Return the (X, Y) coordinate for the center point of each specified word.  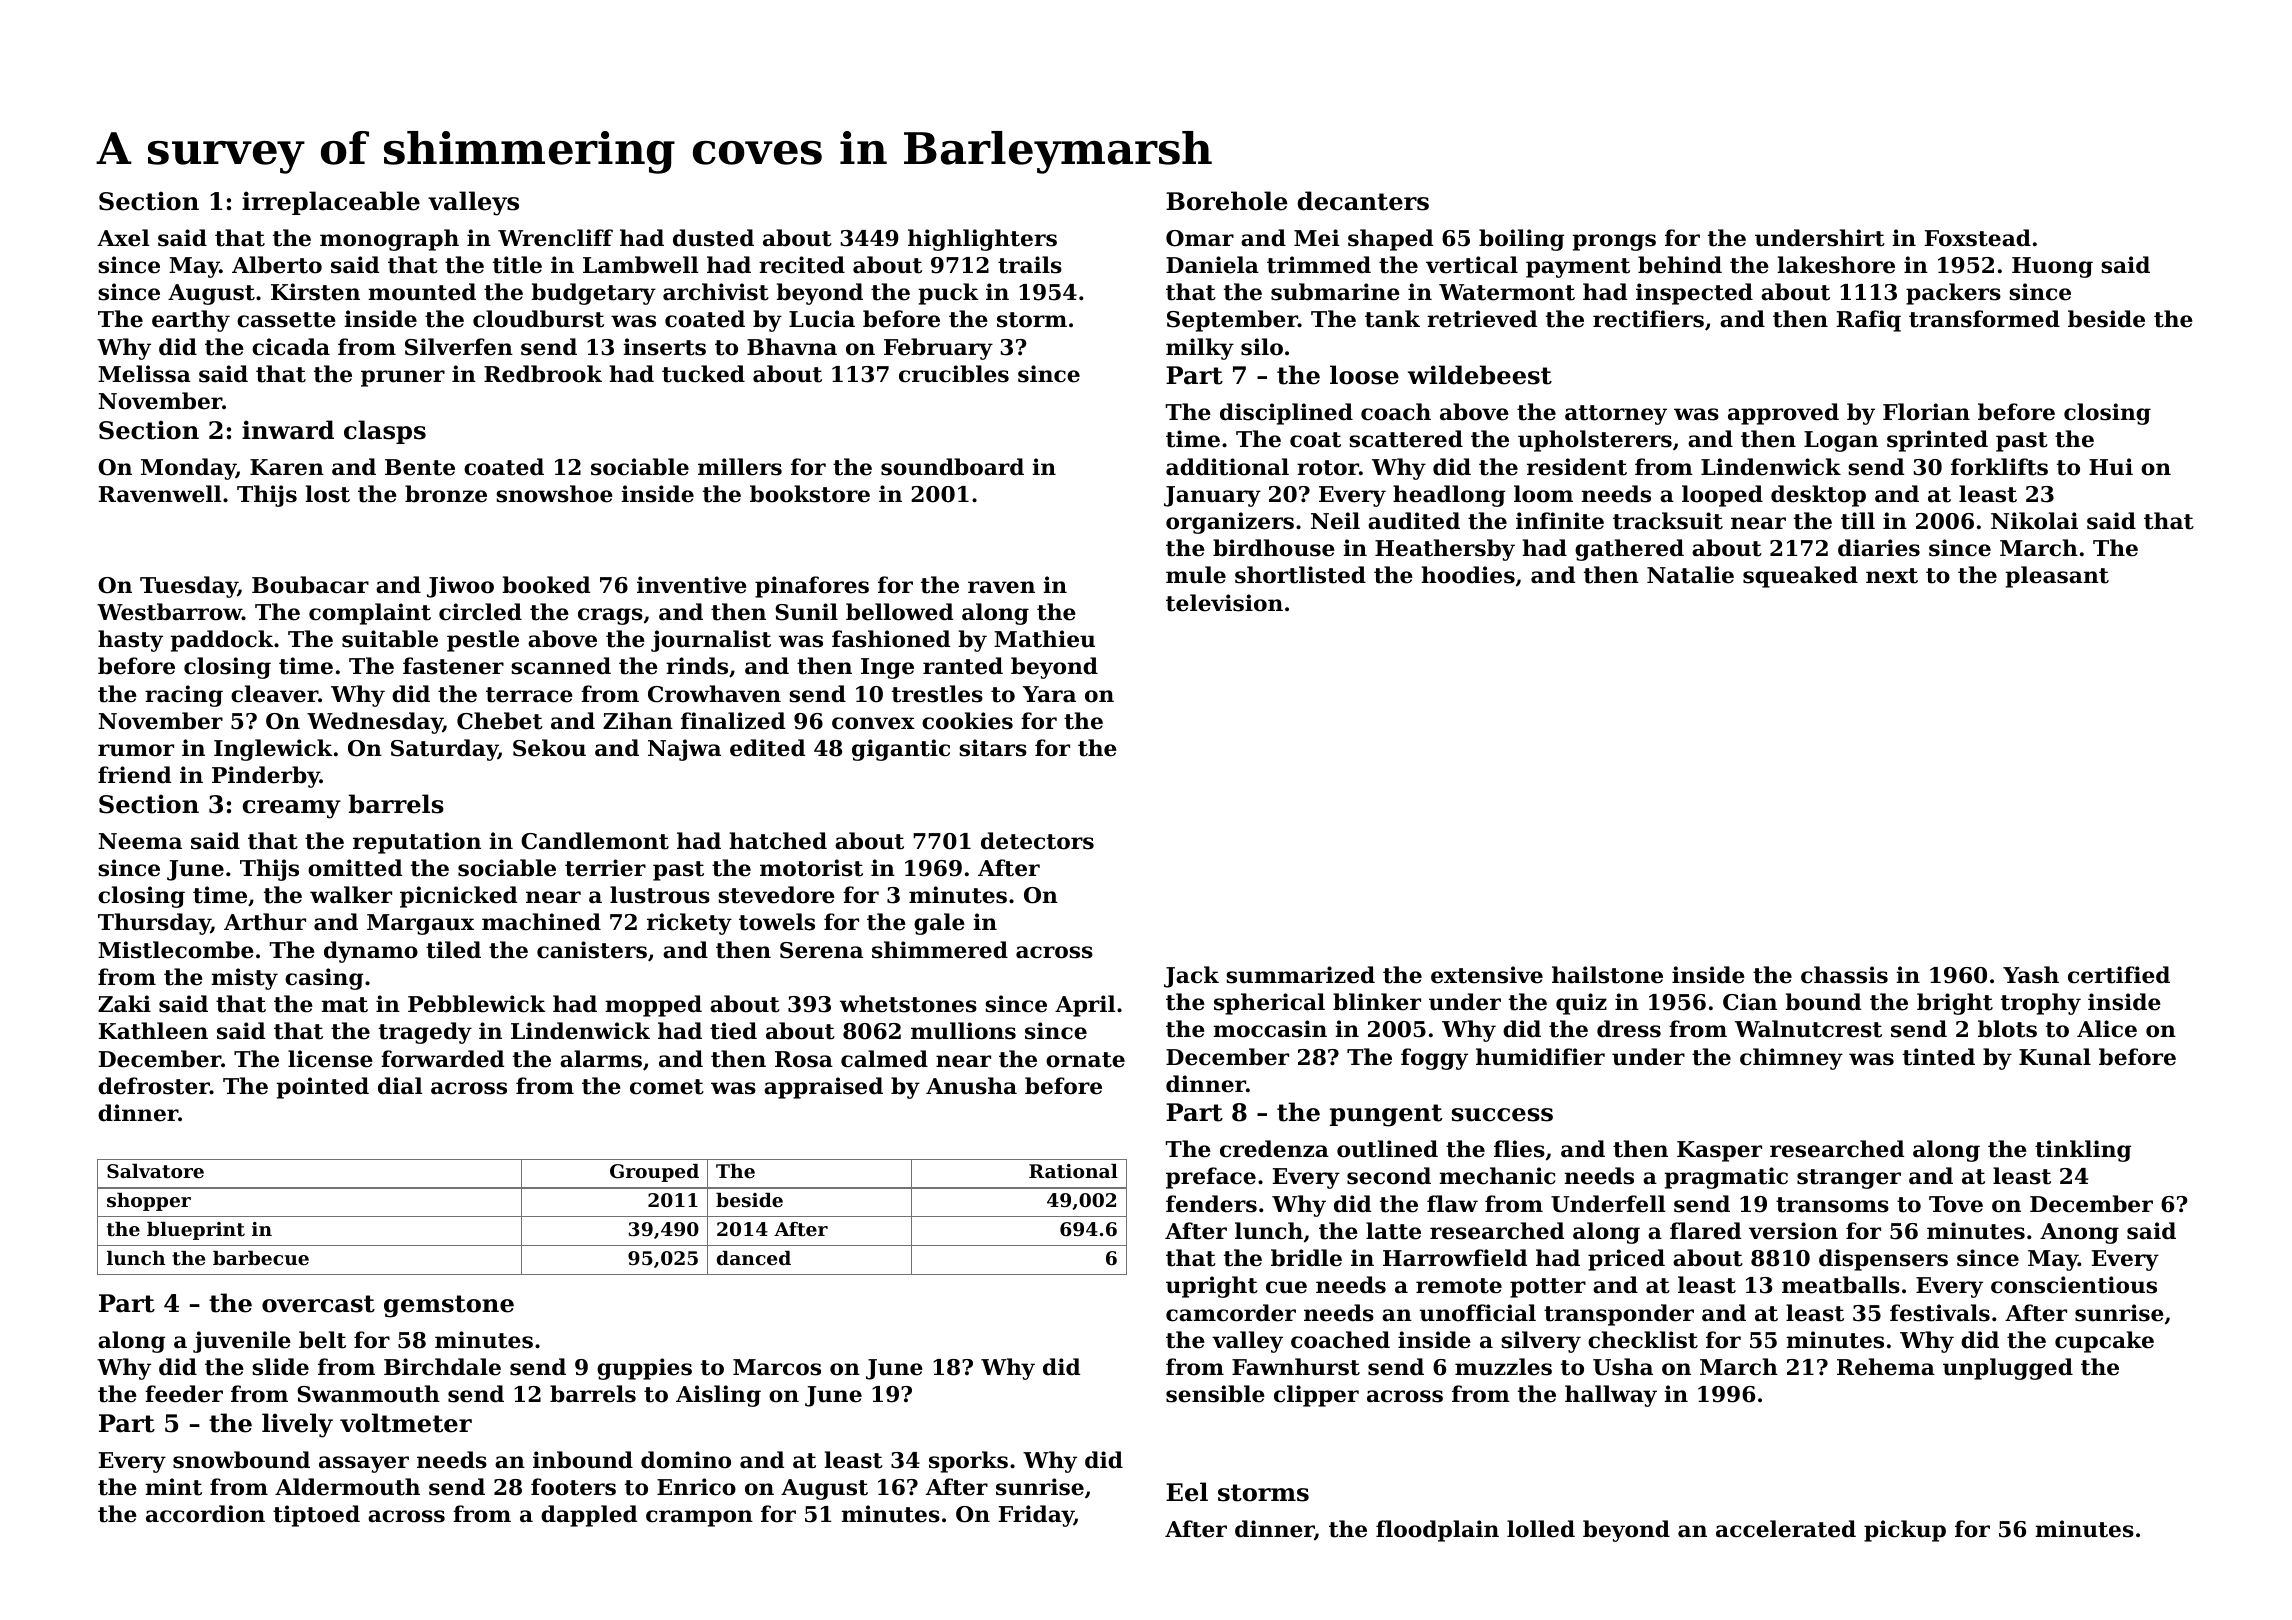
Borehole (1226, 201)
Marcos (777, 1367)
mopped (653, 1006)
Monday (188, 469)
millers (740, 467)
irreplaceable (331, 203)
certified (2119, 975)
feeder (184, 1394)
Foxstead (1978, 238)
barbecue (261, 1258)
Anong (2079, 1233)
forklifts (1999, 467)
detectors (1037, 841)
